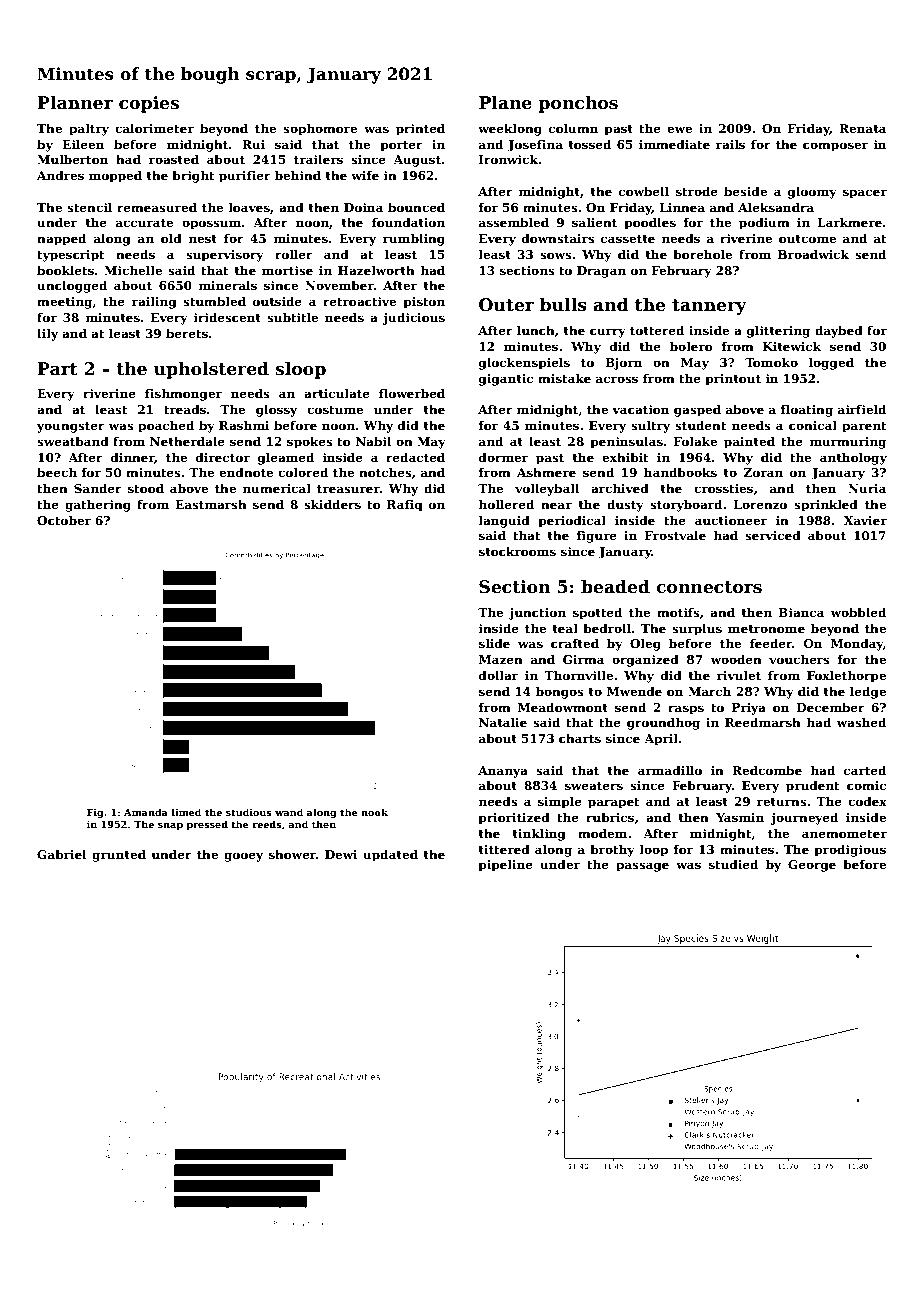 The height and width of the screenshot is (1308, 924). What do you see at coordinates (373, 441) in the screenshot?
I see `Nabil` at bounding box center [373, 441].
